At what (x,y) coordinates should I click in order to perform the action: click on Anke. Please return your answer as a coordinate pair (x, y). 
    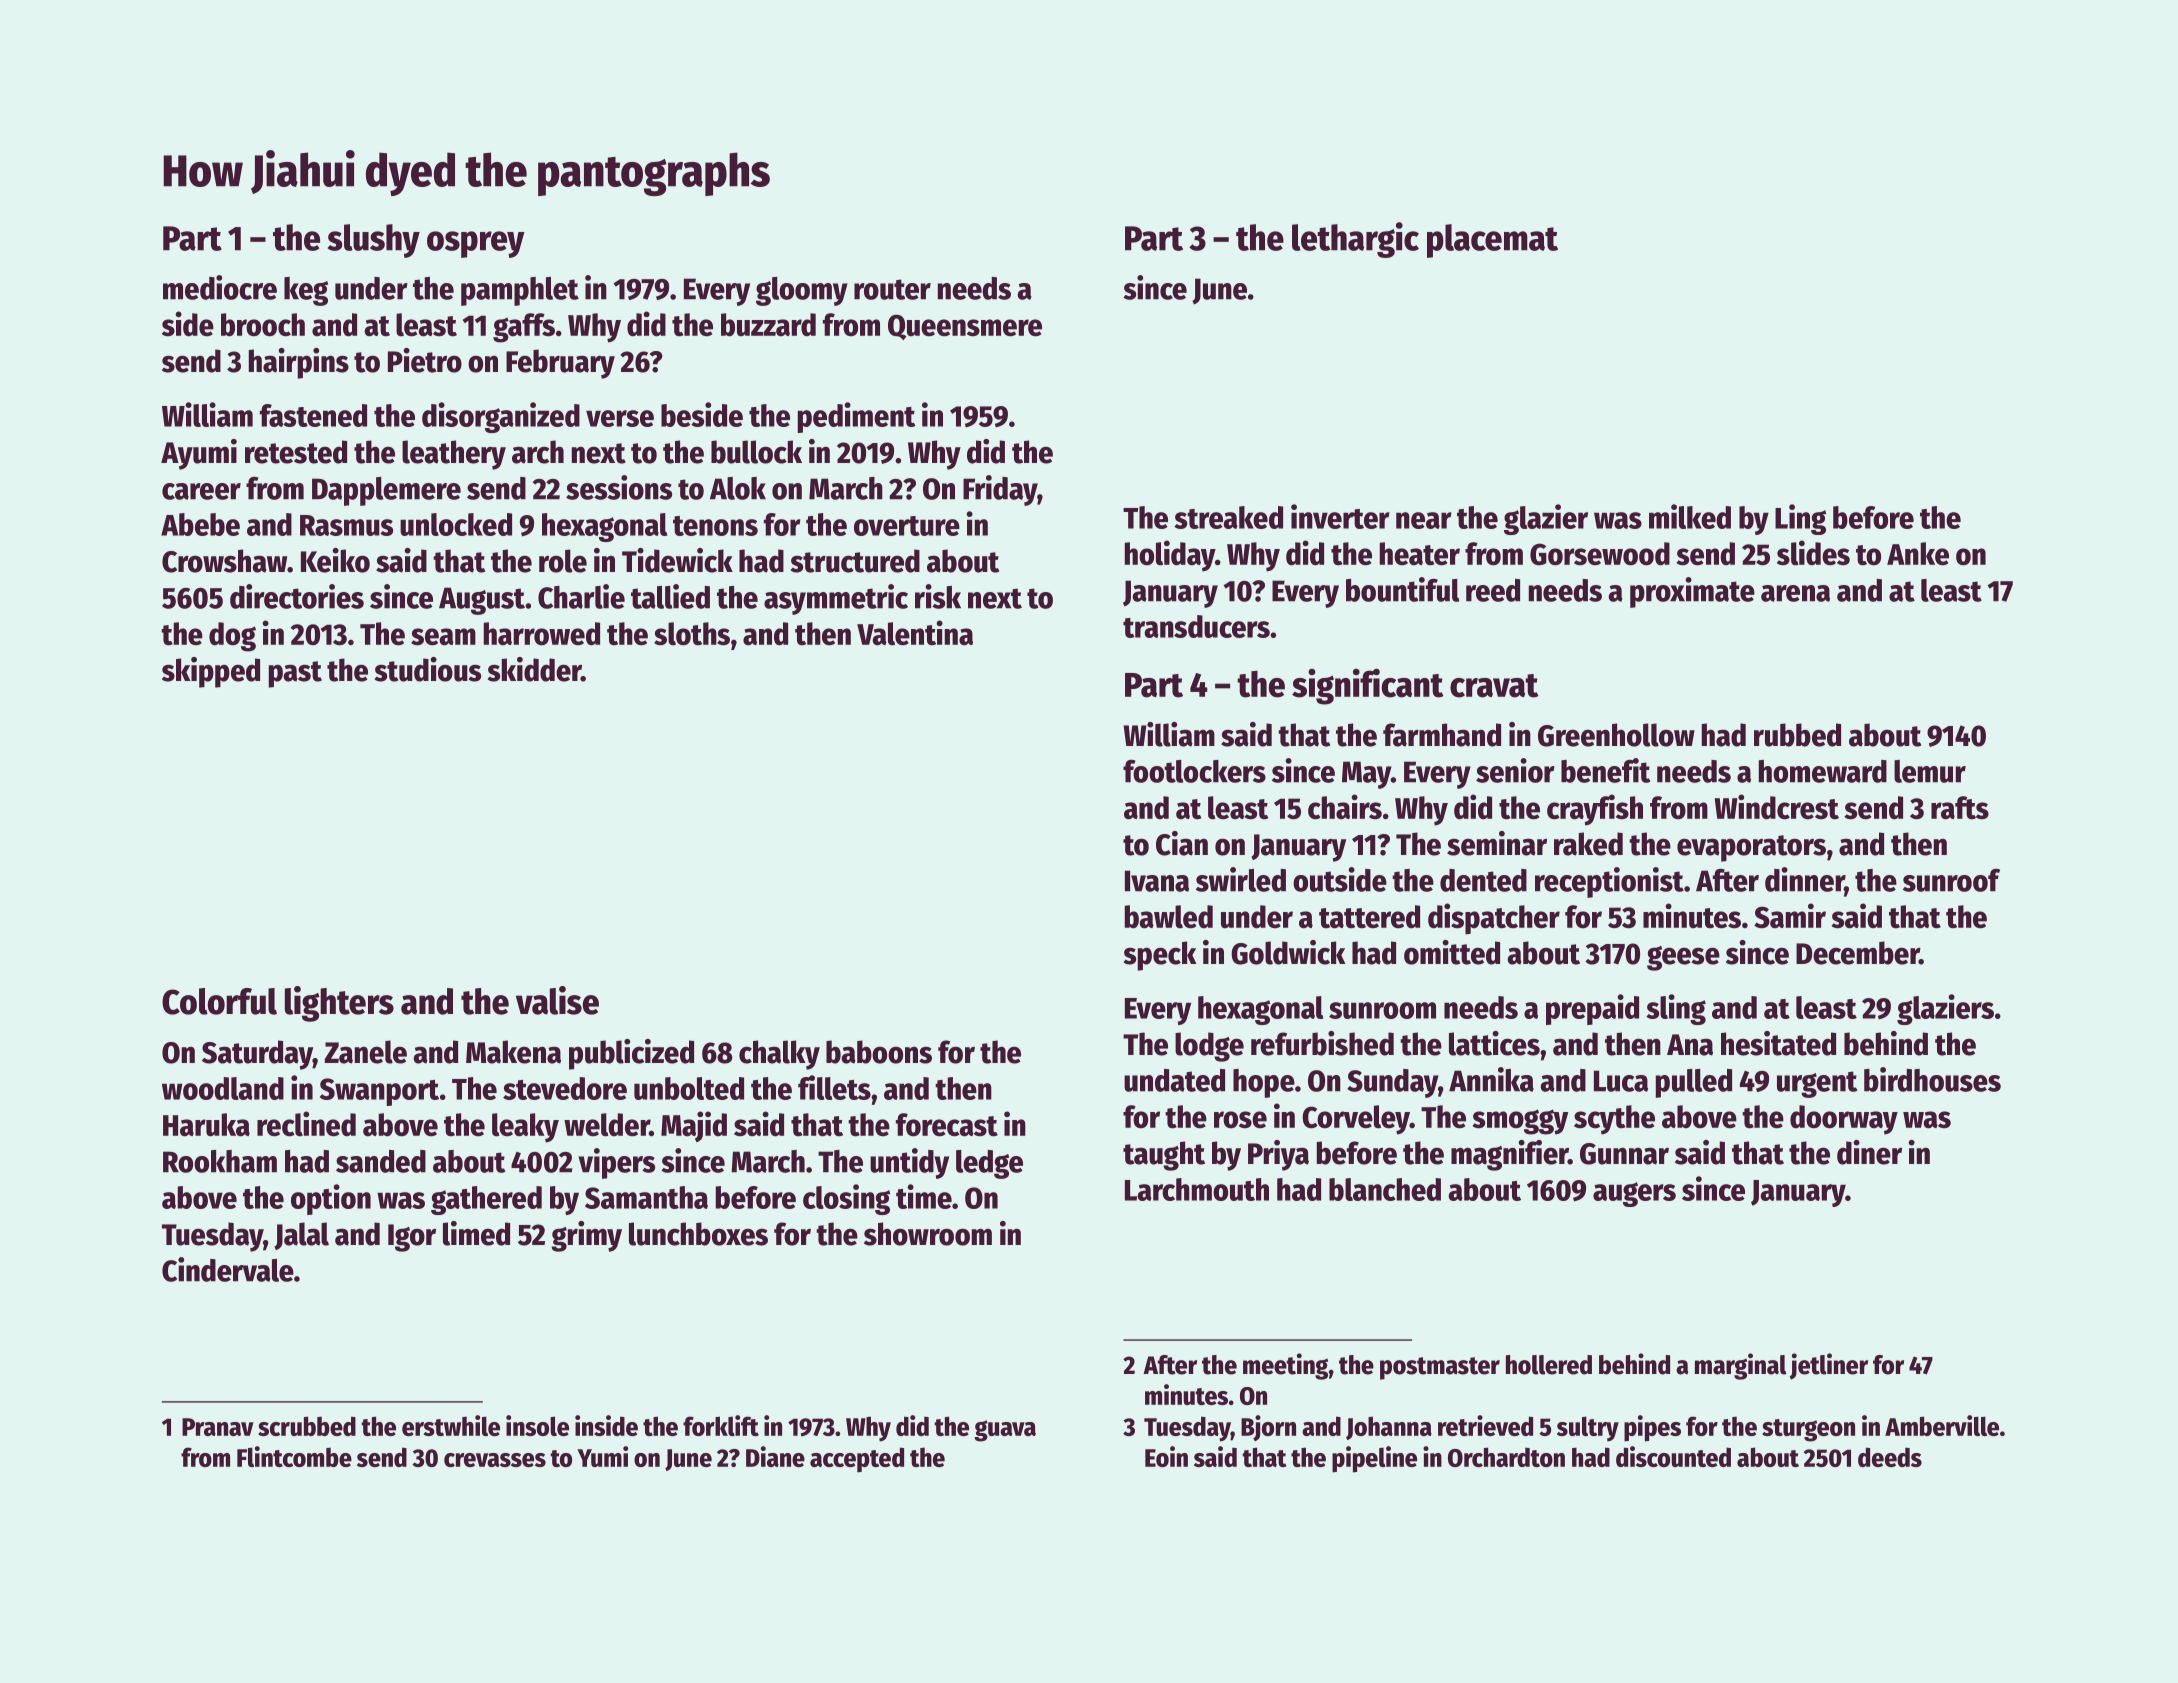
    Looking at the image, I should click on (1918, 554).
